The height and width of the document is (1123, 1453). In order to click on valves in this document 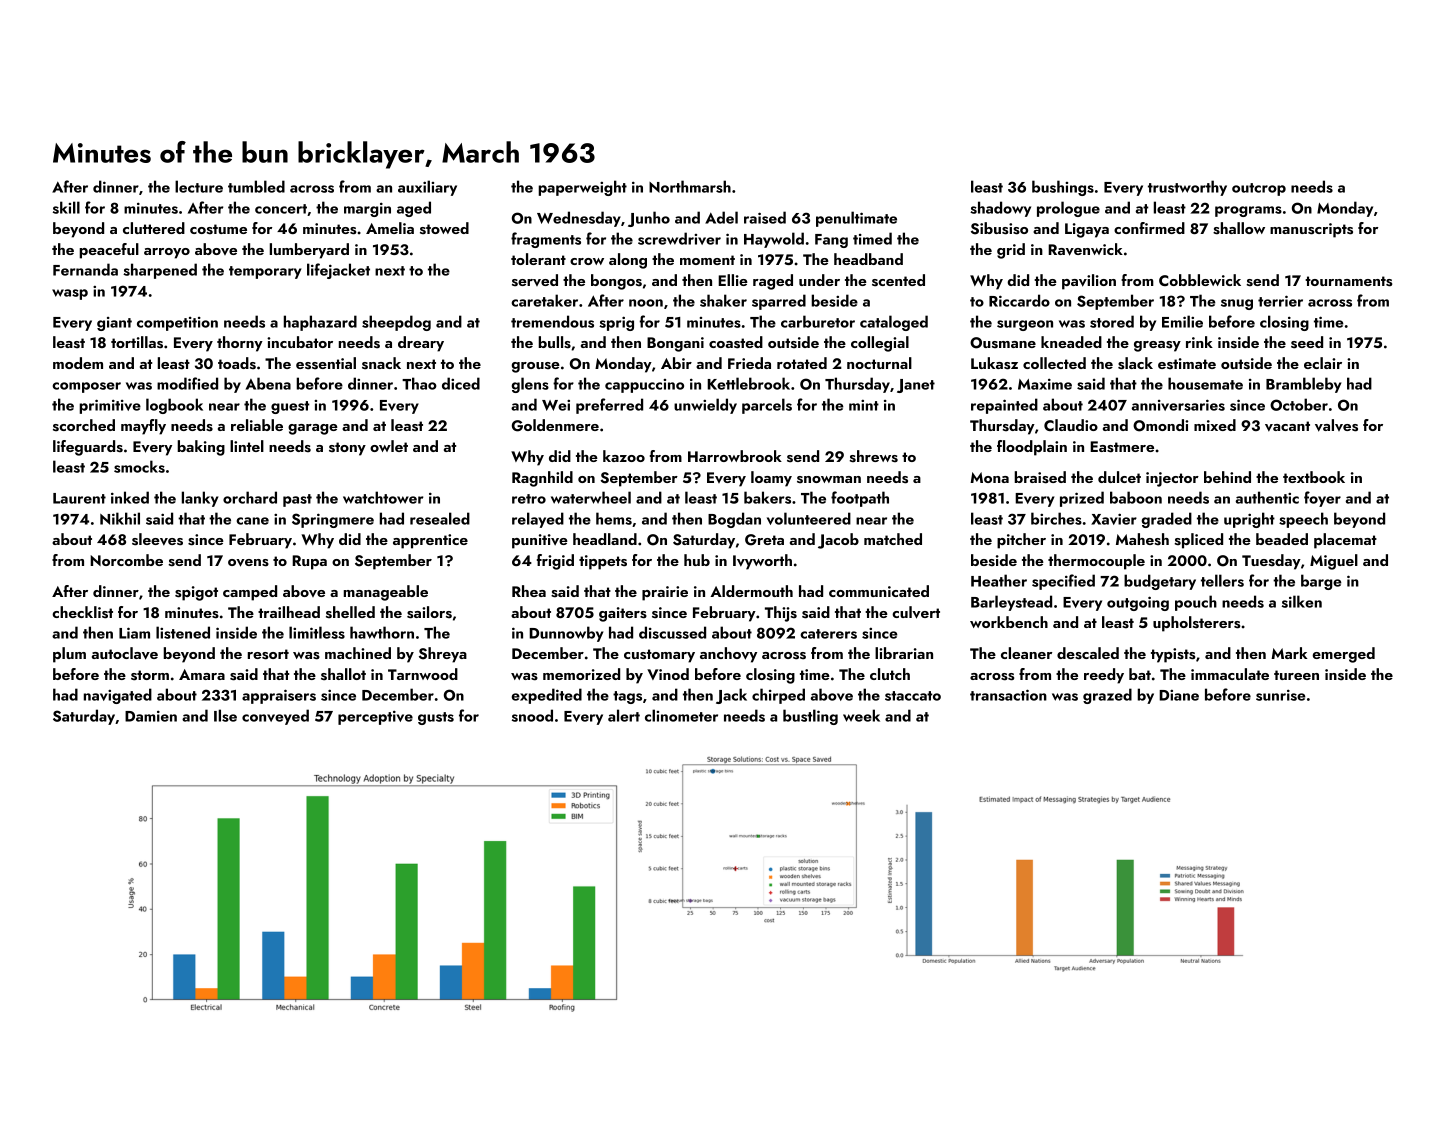, I will do `click(1336, 425)`.
